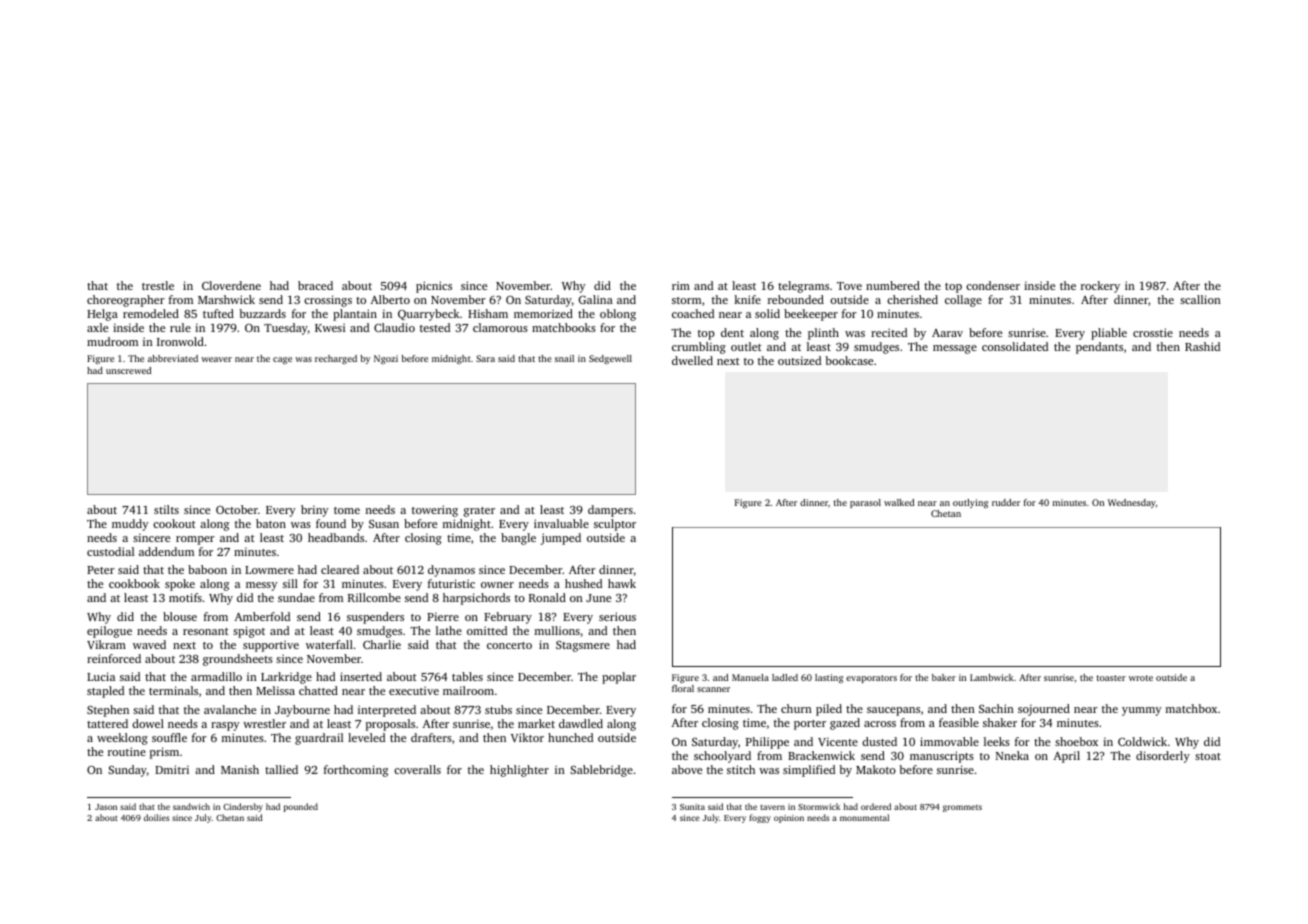  Describe the element at coordinates (301, 807) in the image. I see `pounded` at that location.
